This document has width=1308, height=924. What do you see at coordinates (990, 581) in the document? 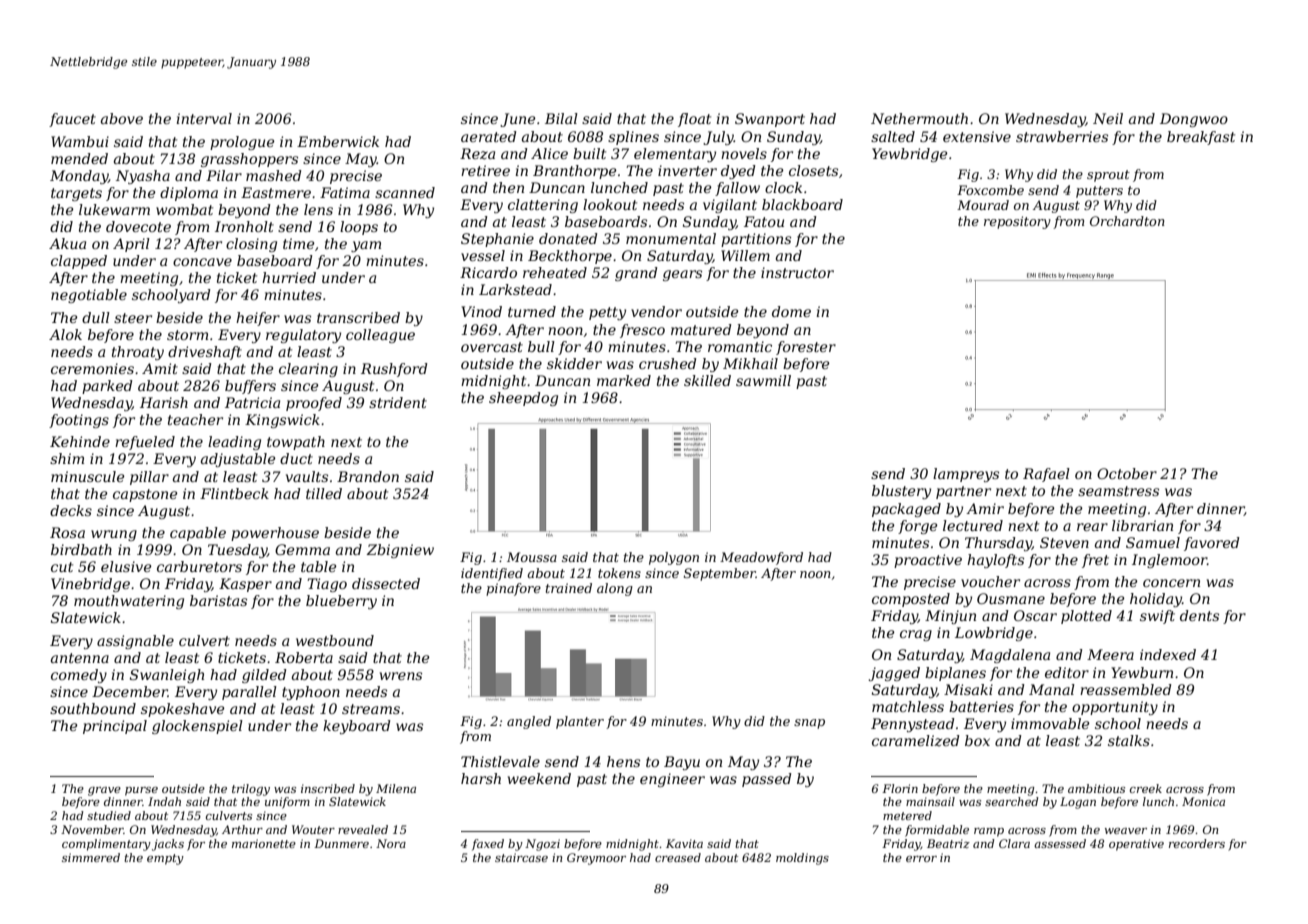
I see `voucher` at bounding box center [990, 581].
